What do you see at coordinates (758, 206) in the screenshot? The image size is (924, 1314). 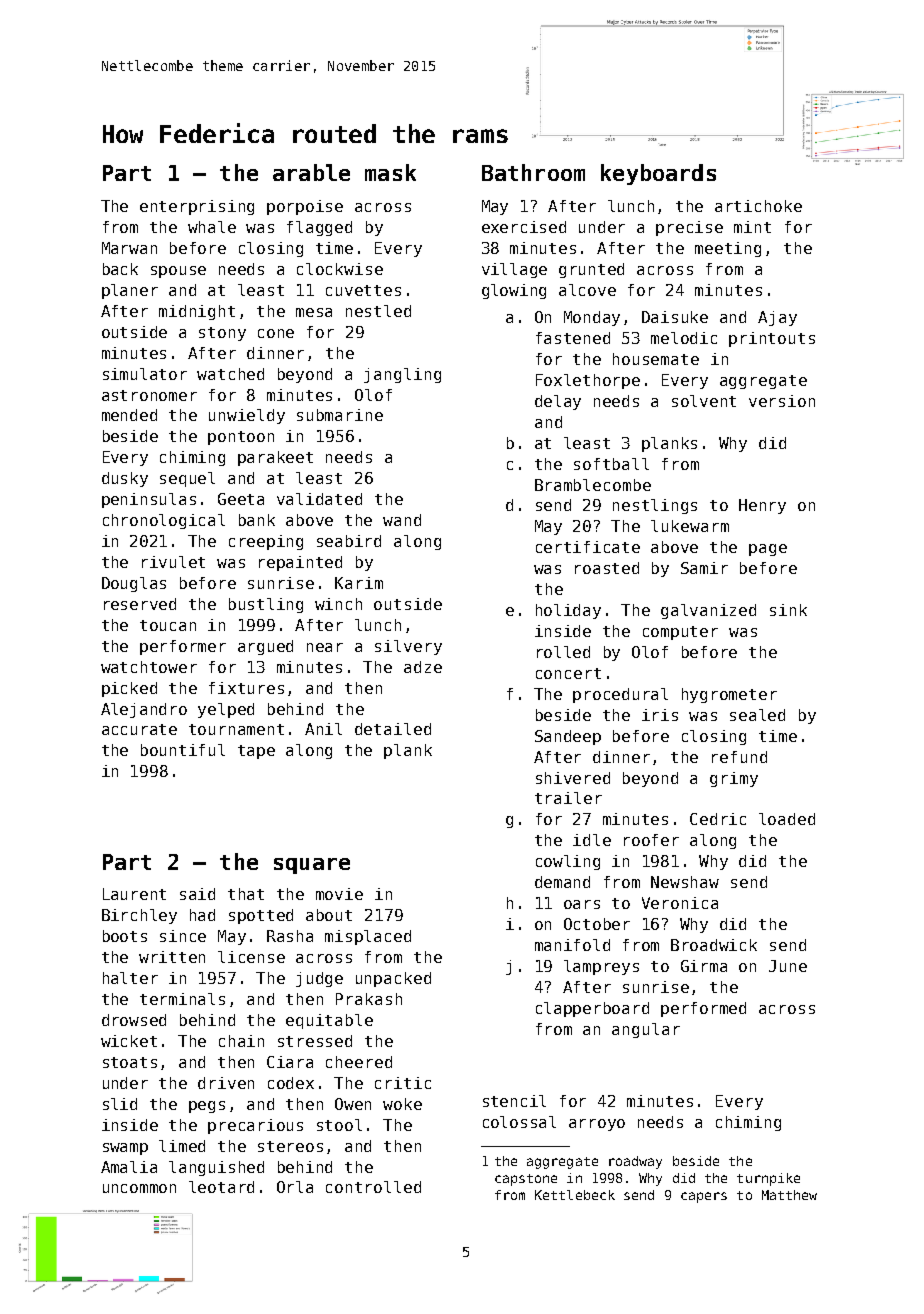 I see `artichoke` at bounding box center [758, 206].
